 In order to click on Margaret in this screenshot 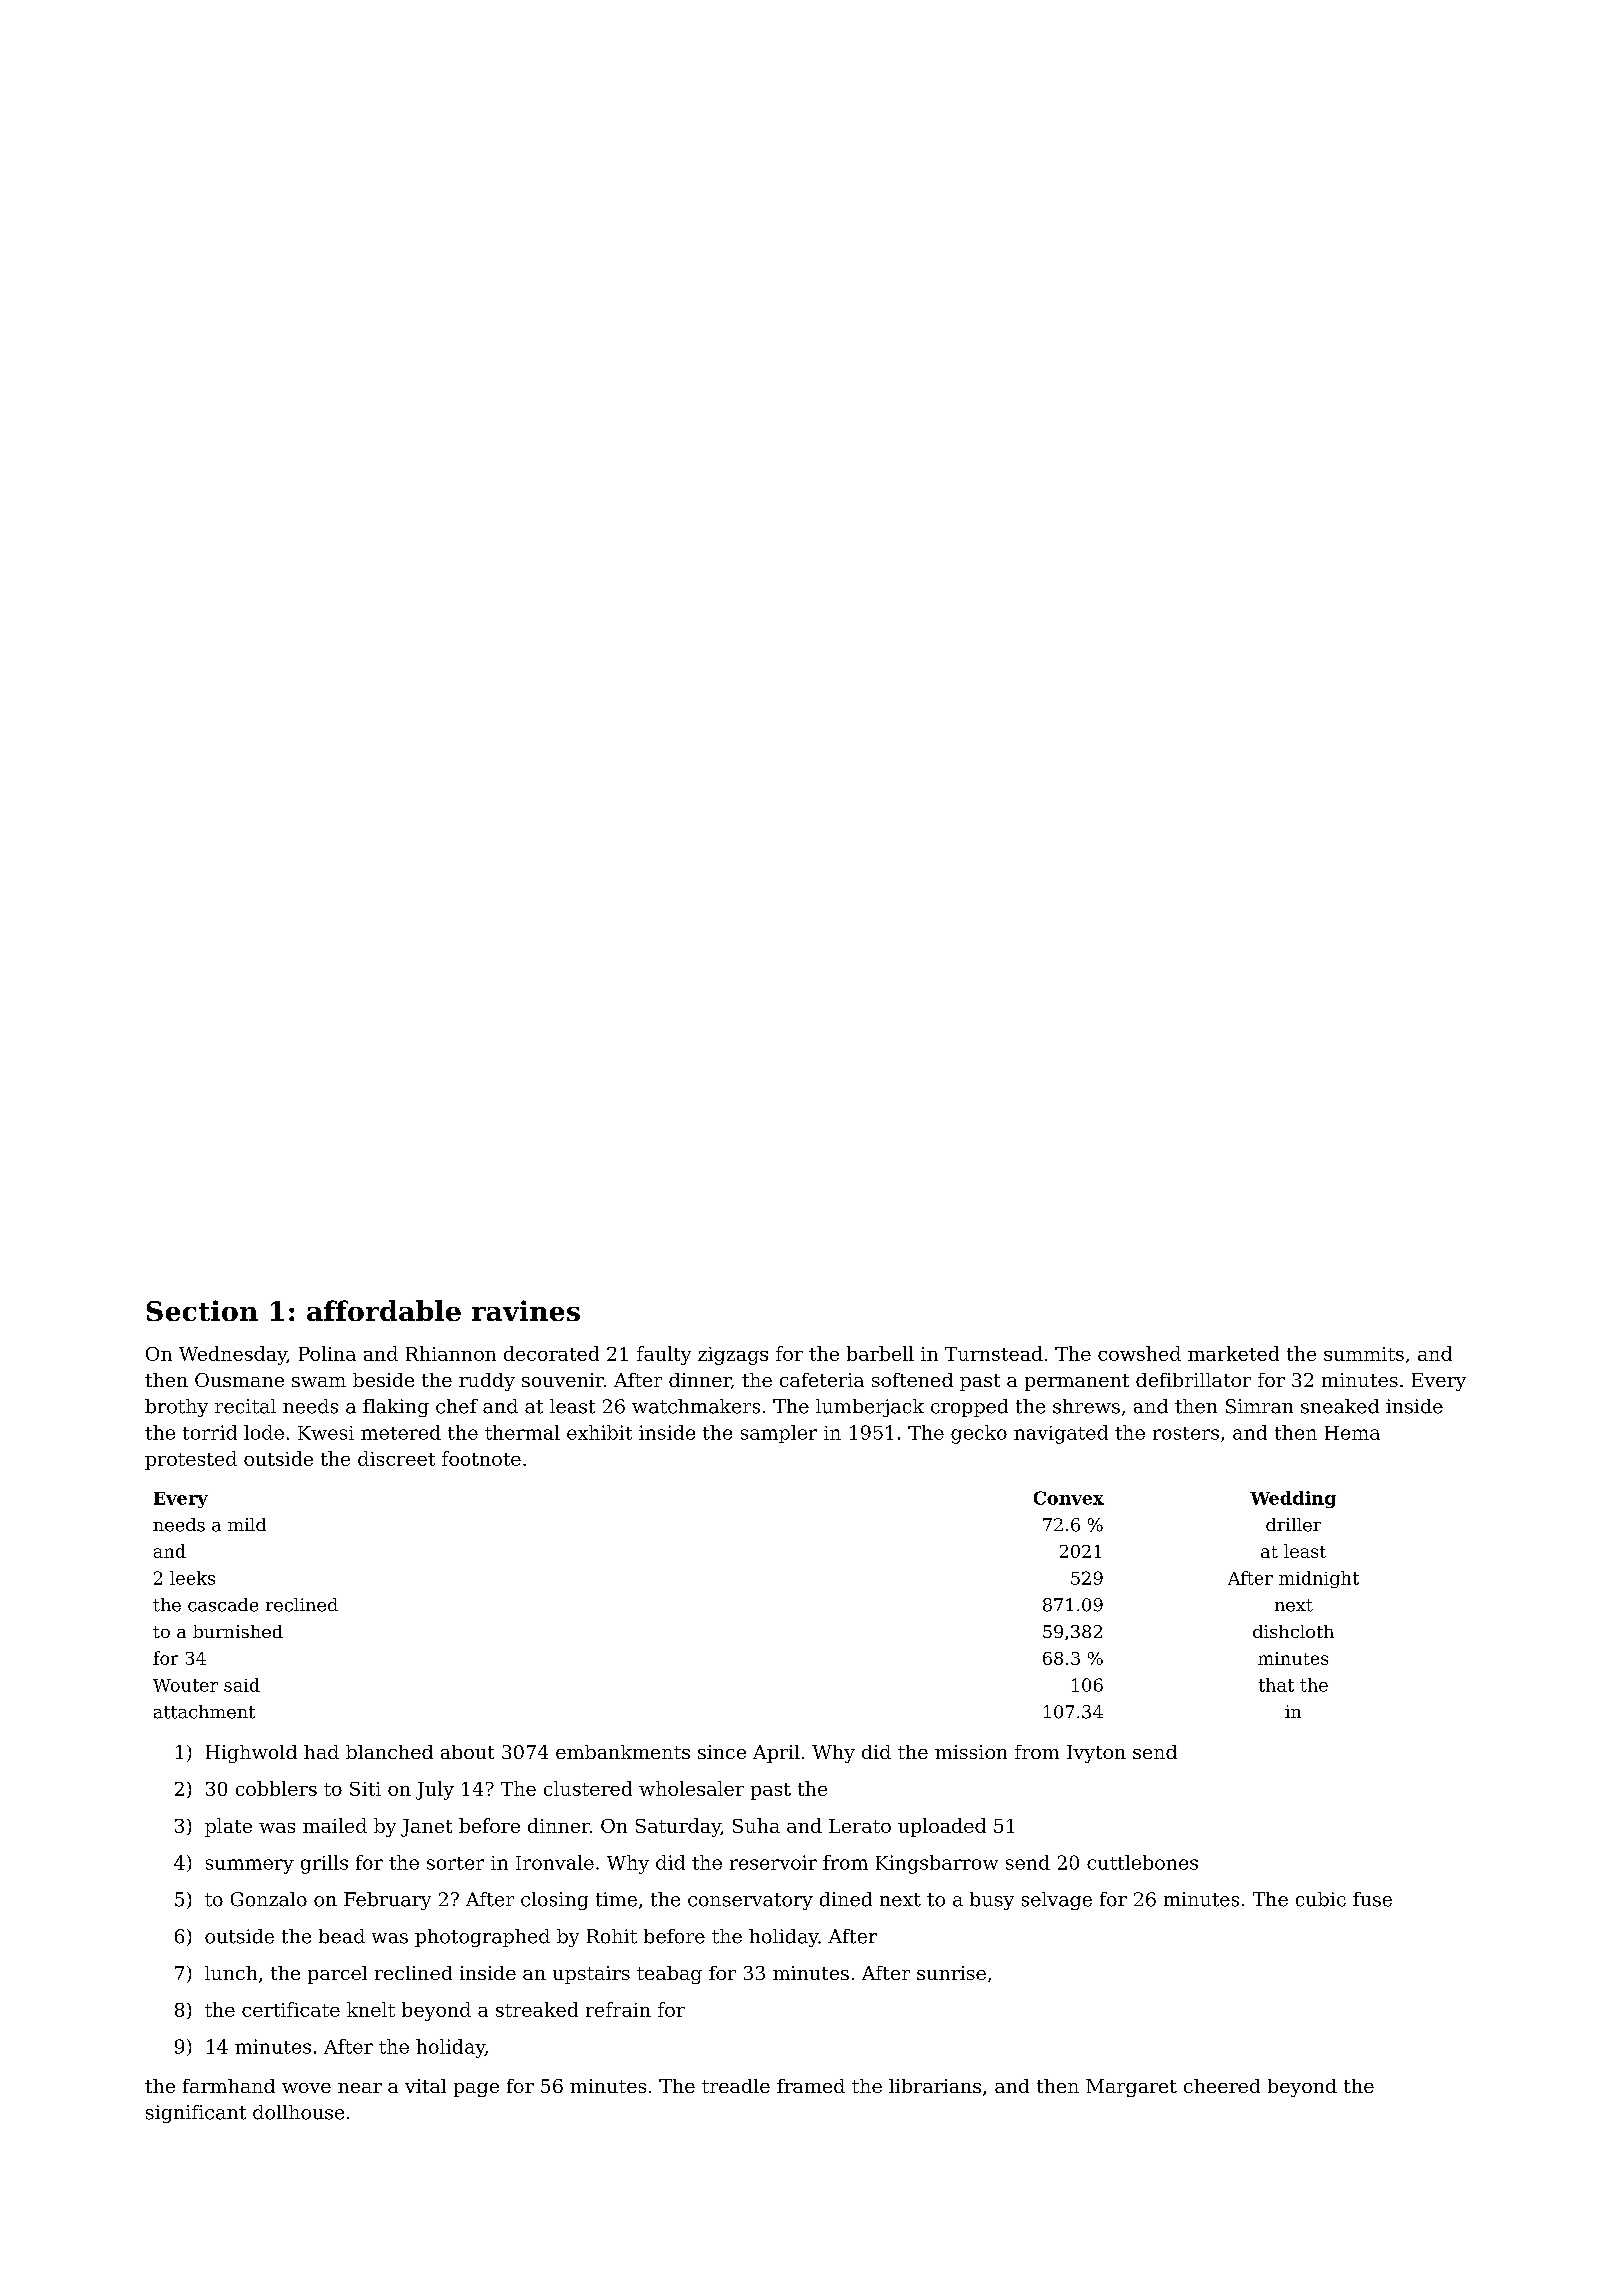, I will do `click(1131, 2088)`.
